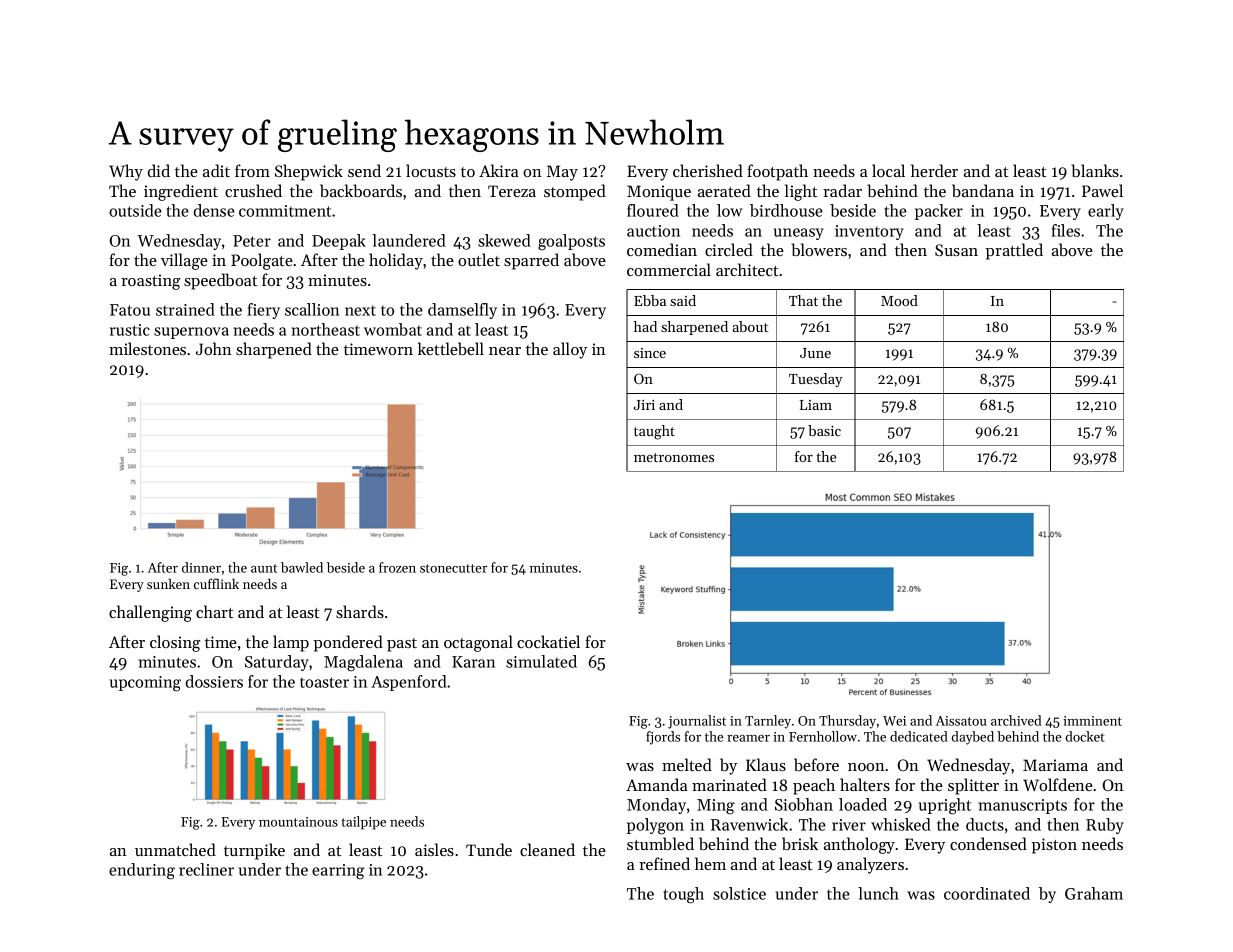 The height and width of the page is (952, 1233). Describe the element at coordinates (360, 611) in the page. I see `shards` at that location.
